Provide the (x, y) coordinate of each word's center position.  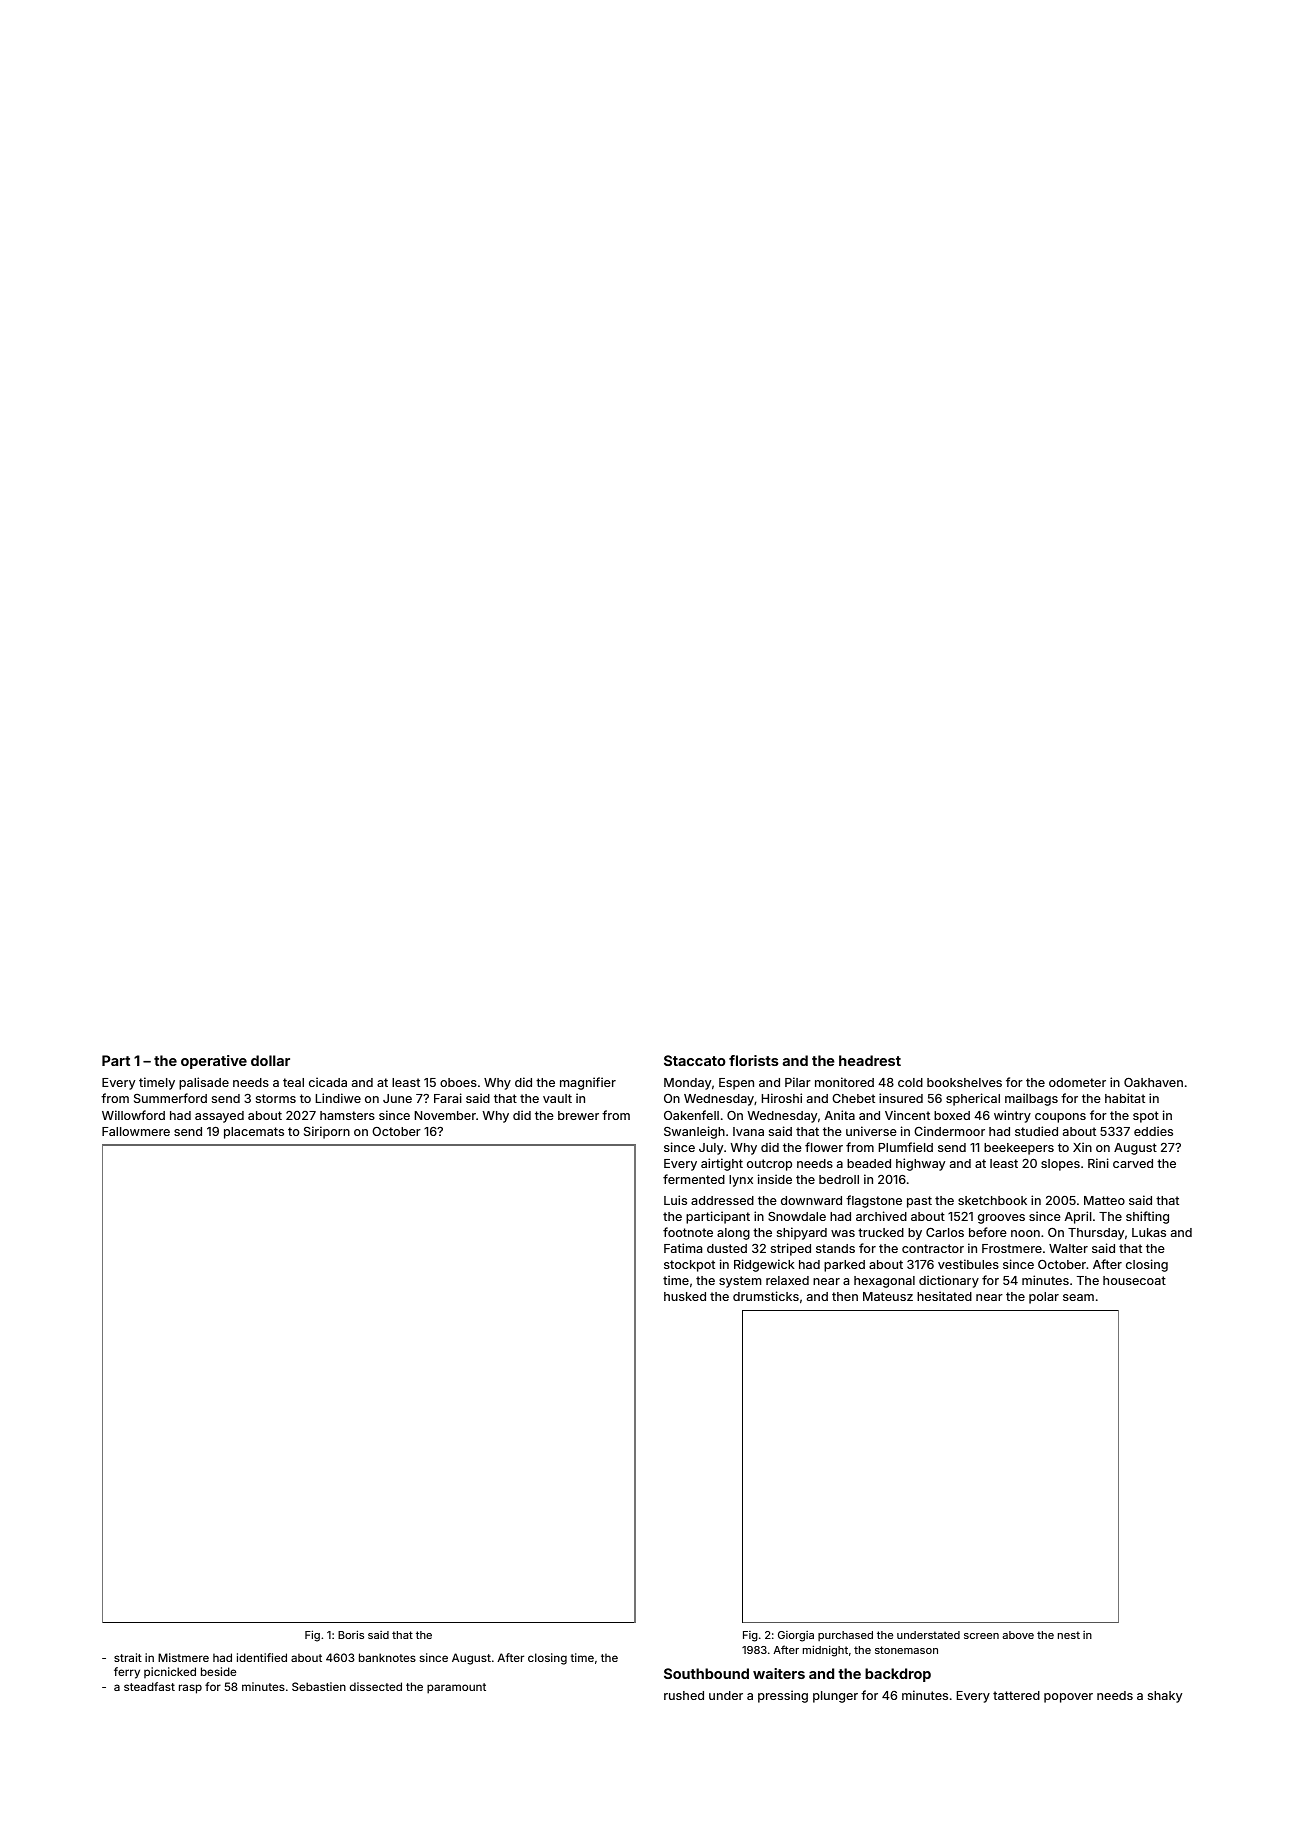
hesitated (944, 1296)
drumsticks (766, 1296)
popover (1068, 1698)
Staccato (695, 1060)
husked (685, 1296)
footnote (688, 1232)
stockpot (689, 1266)
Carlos (945, 1232)
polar (1044, 1298)
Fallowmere (136, 1131)
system (740, 1282)
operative (214, 1062)
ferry (127, 1673)
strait (128, 1657)
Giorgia (796, 1636)
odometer (1077, 1082)
